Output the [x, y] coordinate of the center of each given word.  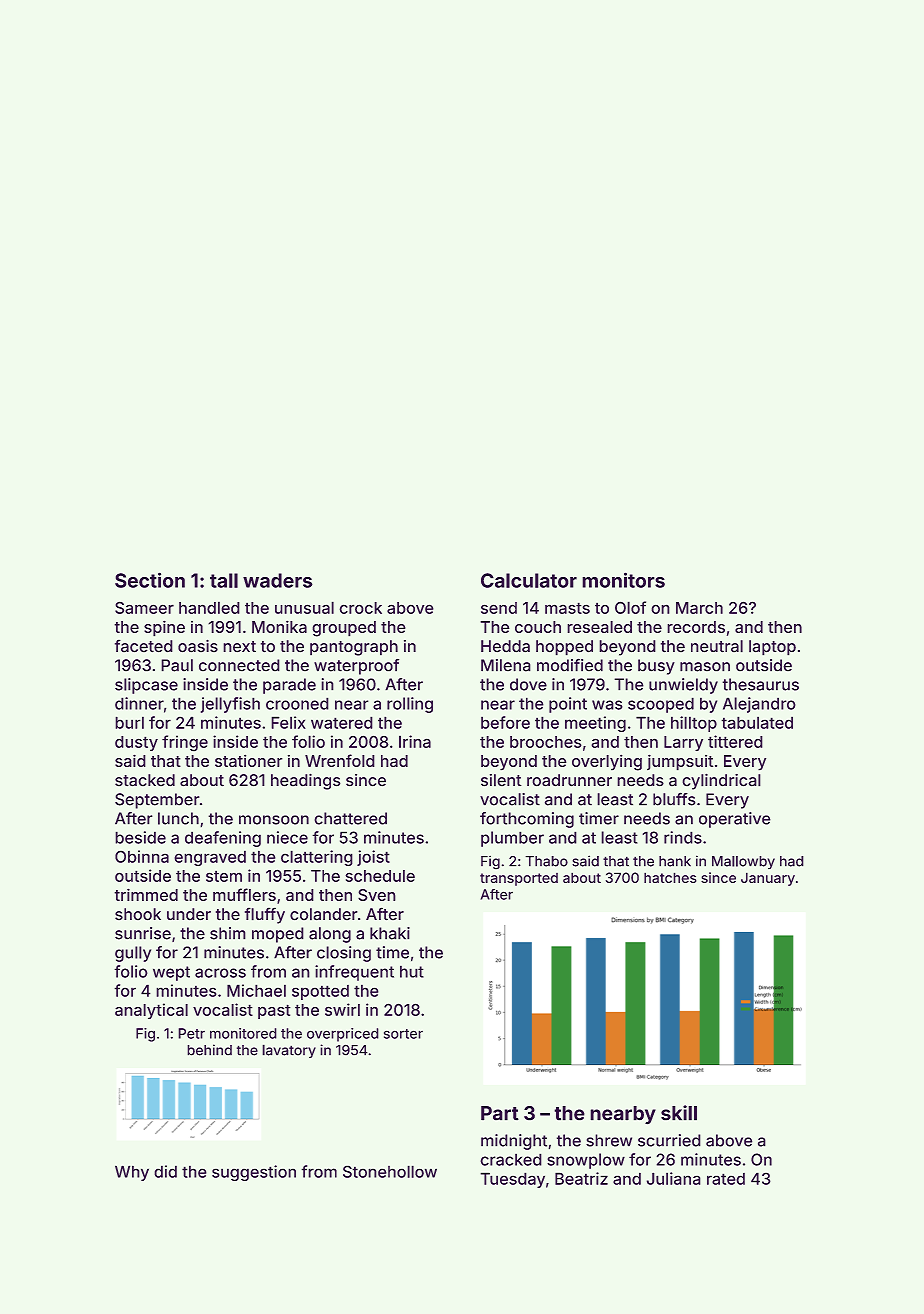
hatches [670, 877]
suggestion [254, 1173]
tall [224, 580]
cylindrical [721, 781]
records [696, 627]
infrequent [354, 973]
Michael [256, 990]
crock [360, 608]
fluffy [265, 915]
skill [679, 1113]
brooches [546, 742]
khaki [390, 933]
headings [306, 781]
